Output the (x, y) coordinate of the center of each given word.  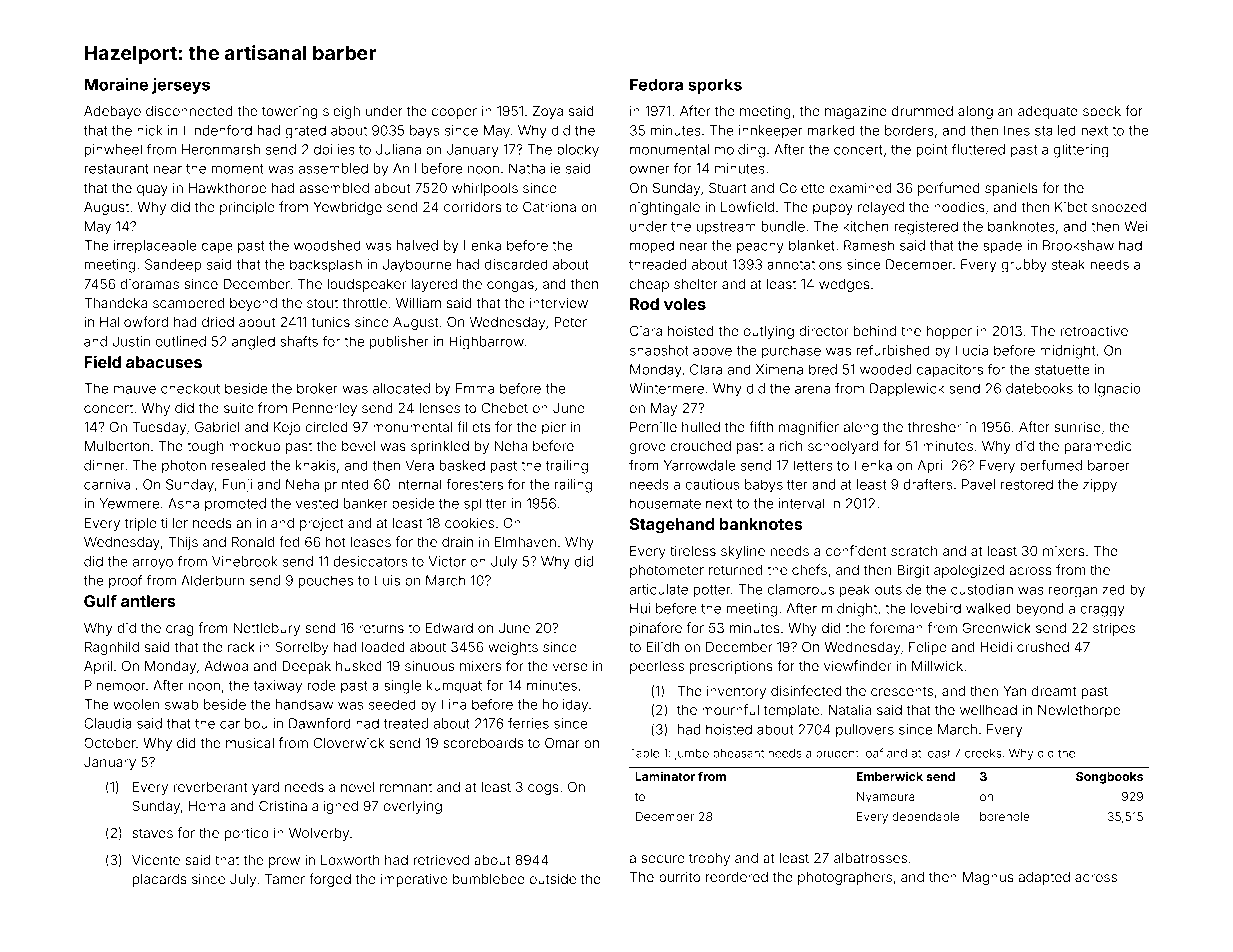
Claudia (108, 723)
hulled (701, 427)
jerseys (181, 86)
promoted (235, 504)
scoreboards (483, 743)
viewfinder (857, 665)
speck (1102, 112)
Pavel (978, 484)
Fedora (656, 84)
